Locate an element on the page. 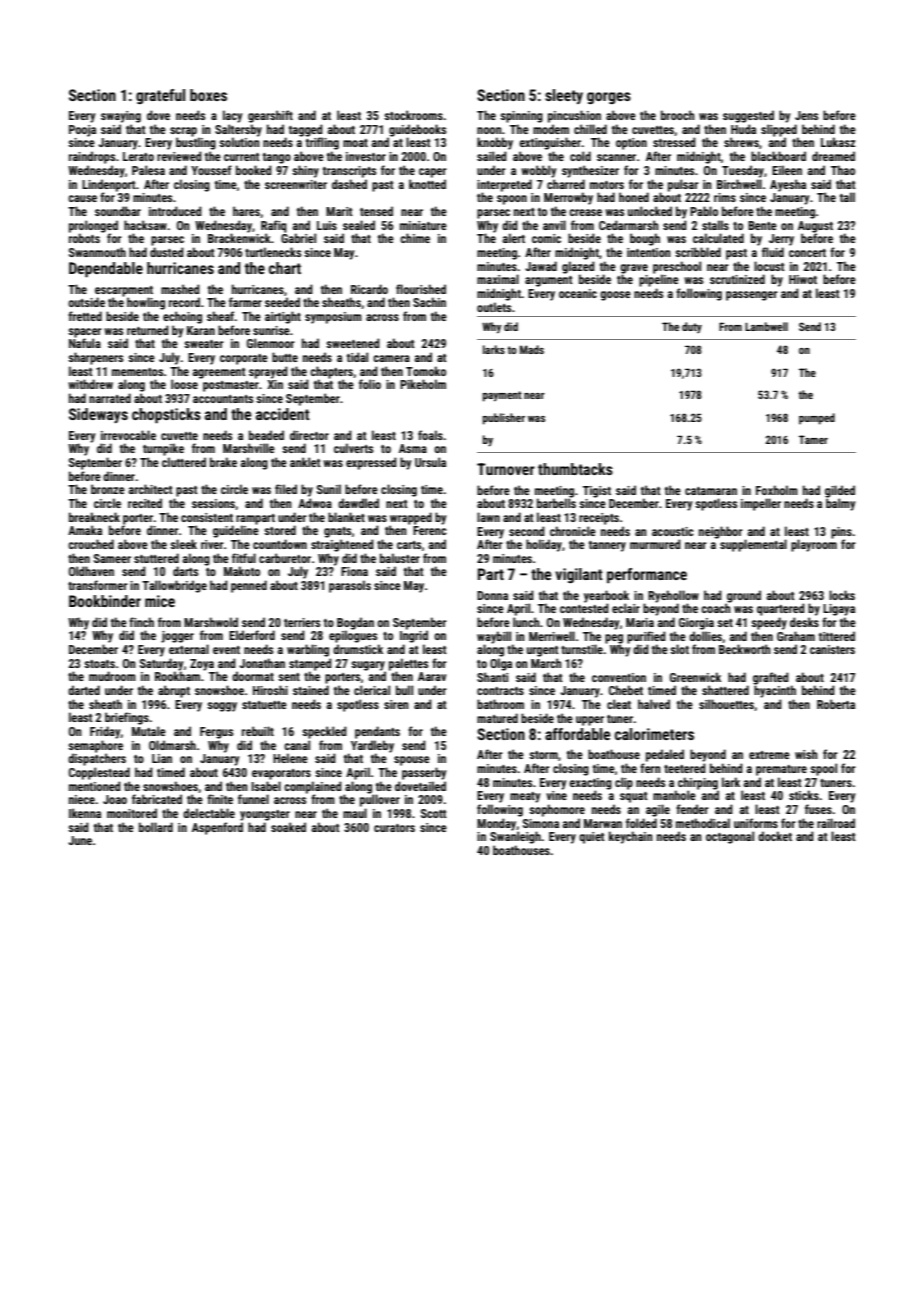 This image has width=924, height=1308. playroom is located at coordinates (814, 545).
